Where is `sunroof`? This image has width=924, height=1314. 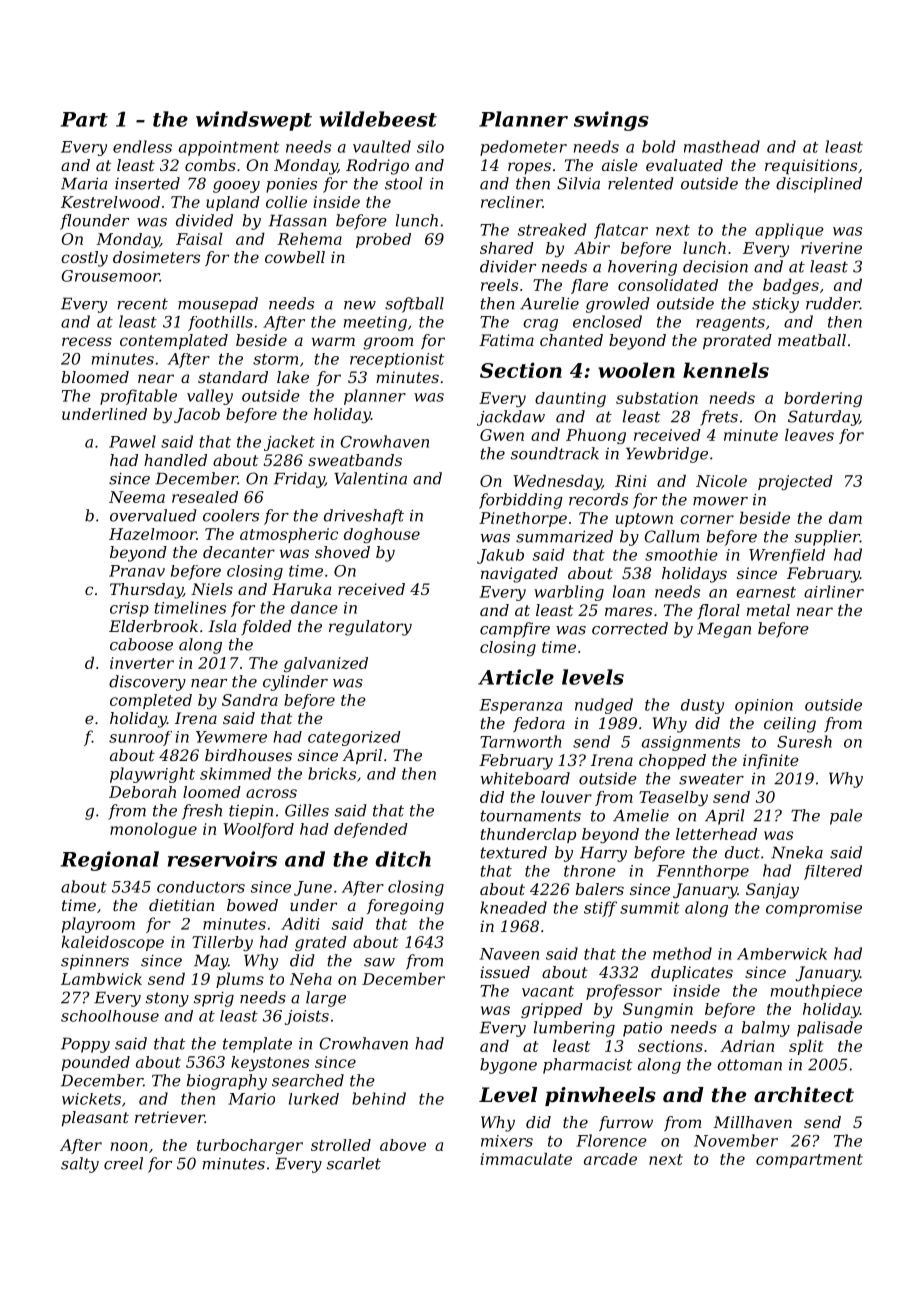
sunroof is located at coordinates (140, 738).
